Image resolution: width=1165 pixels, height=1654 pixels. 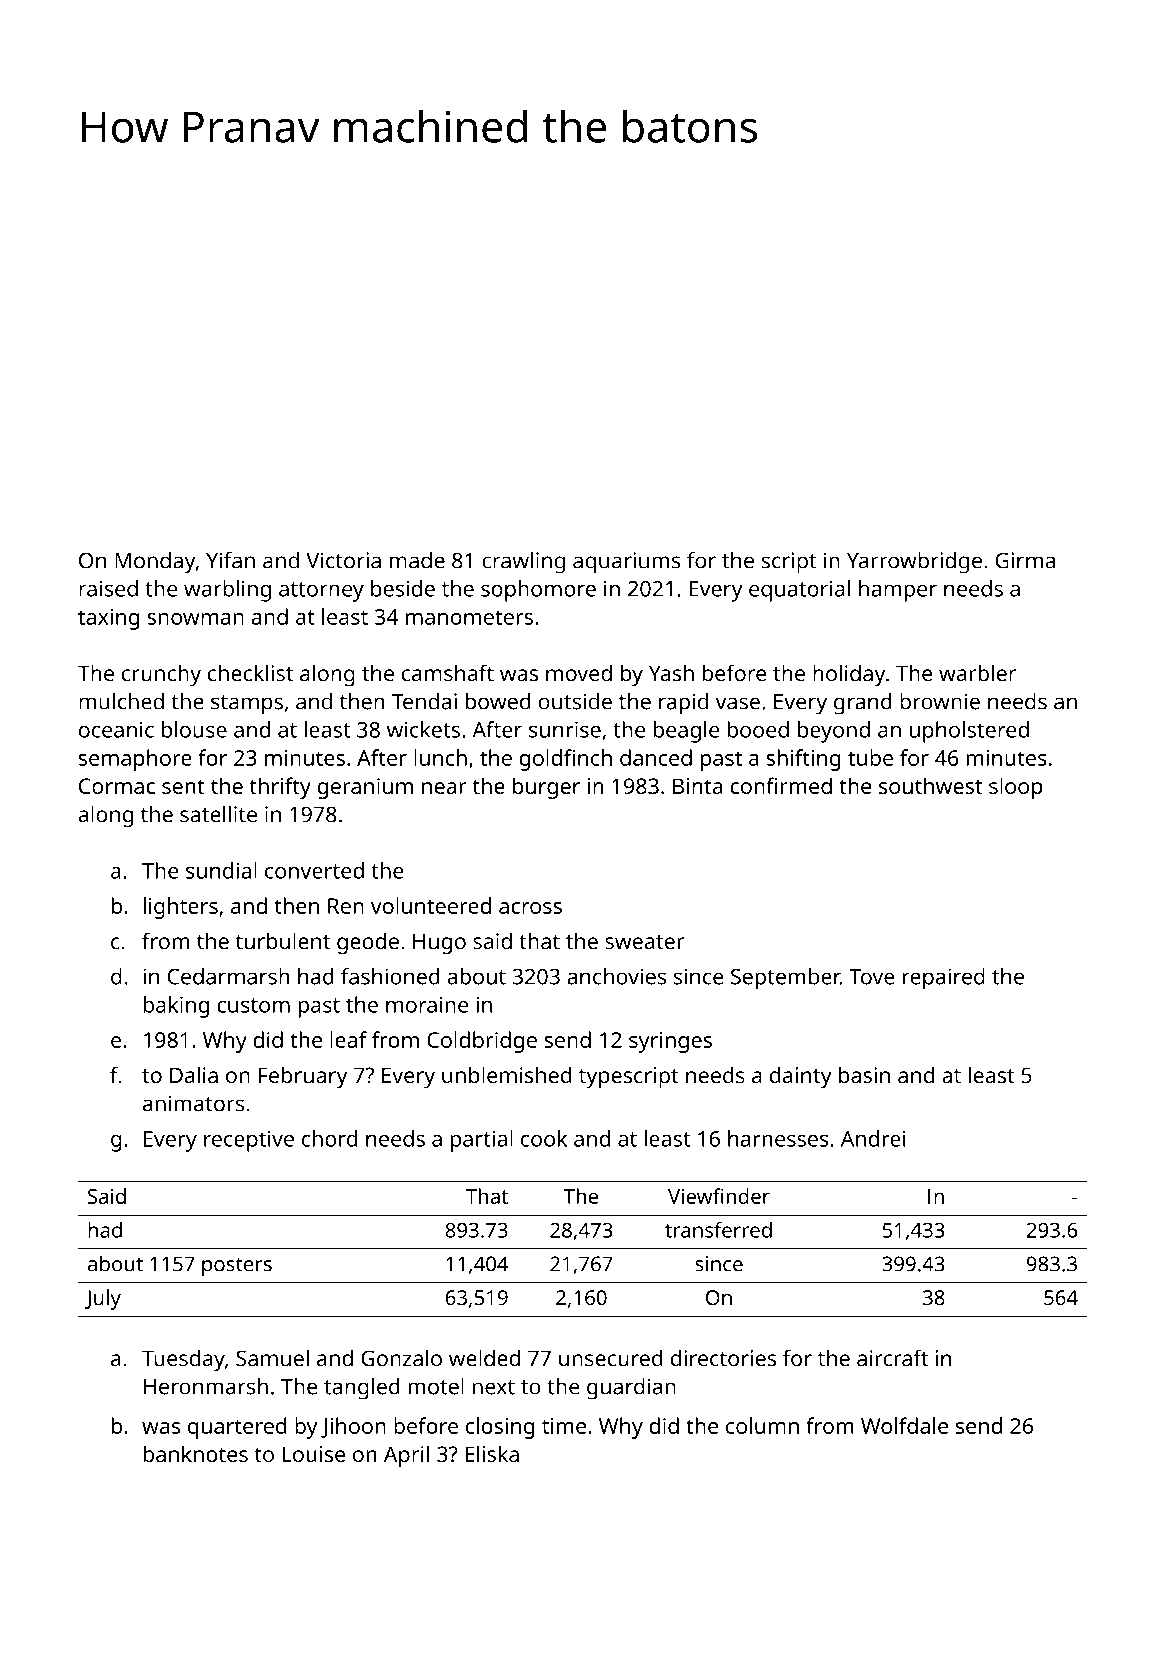 I want to click on Monday, so click(x=155, y=563).
